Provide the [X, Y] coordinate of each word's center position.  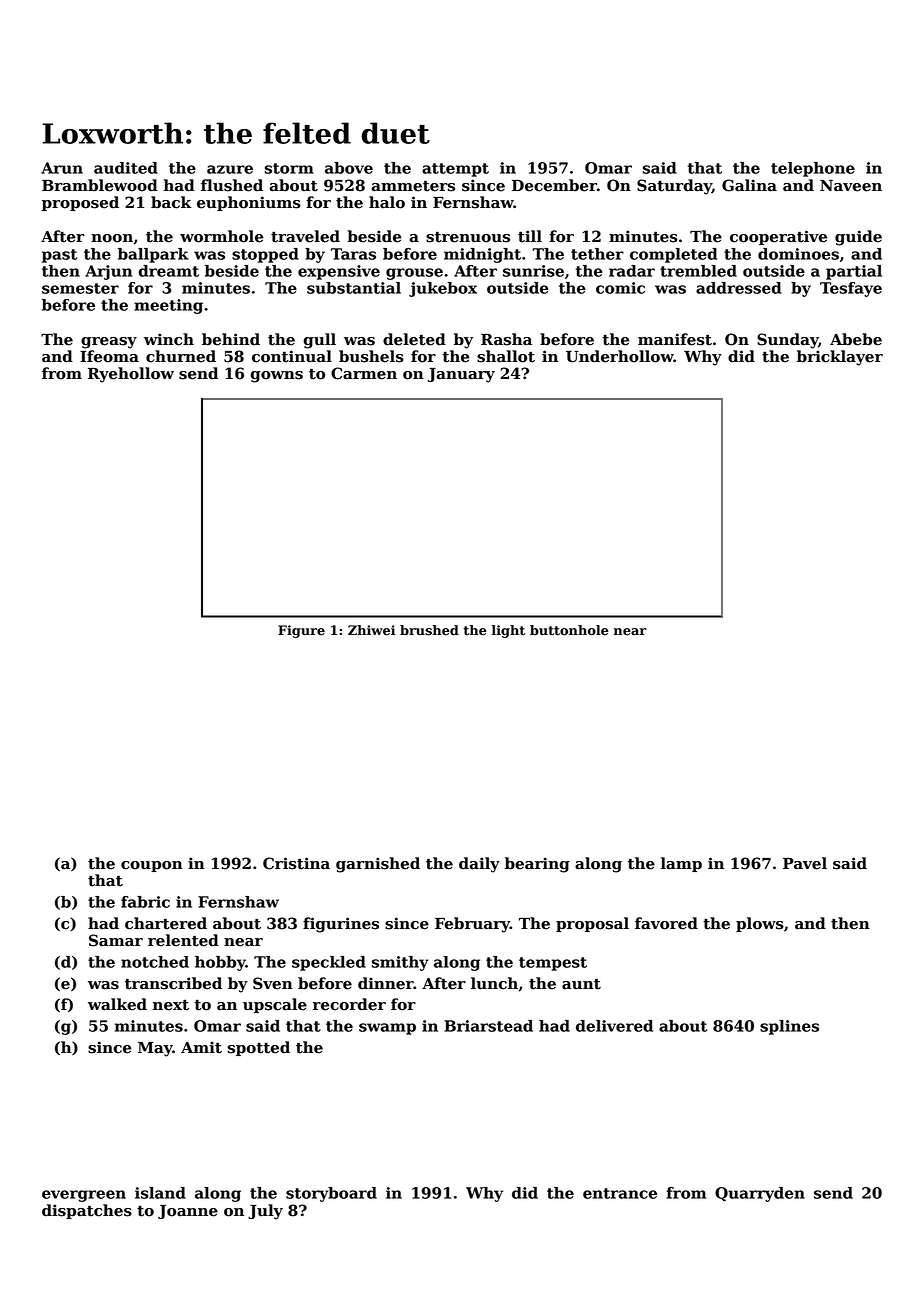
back [171, 202]
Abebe [856, 339]
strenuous [468, 237]
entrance [620, 1193]
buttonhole [569, 630]
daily [479, 865]
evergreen [84, 1196]
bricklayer [840, 358]
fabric [145, 902]
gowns [276, 377]
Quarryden [760, 1194]
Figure [301, 631]
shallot [506, 356]
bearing [537, 865]
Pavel [805, 863]
